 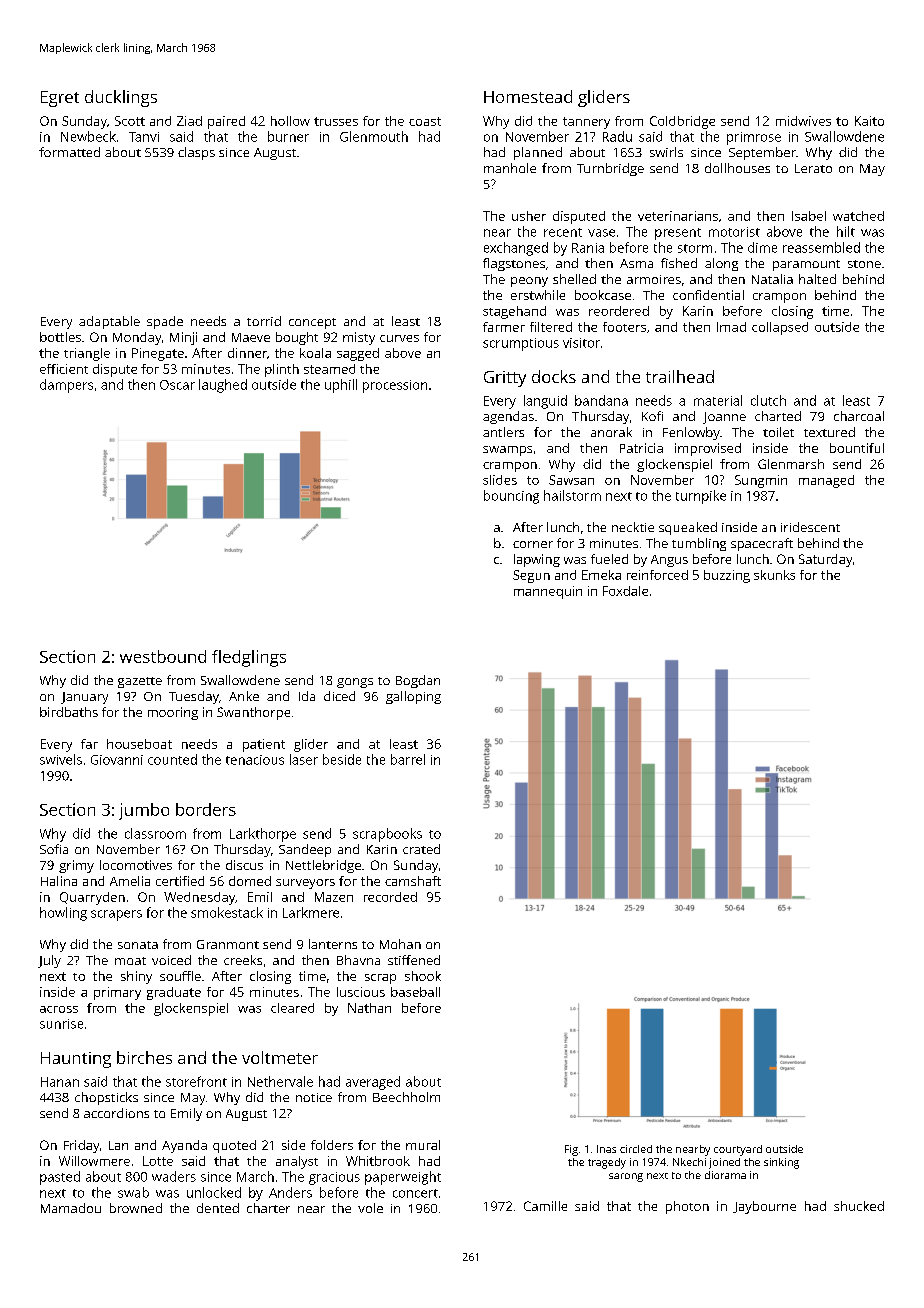 What do you see at coordinates (678, 216) in the page?
I see `veterinarians` at bounding box center [678, 216].
